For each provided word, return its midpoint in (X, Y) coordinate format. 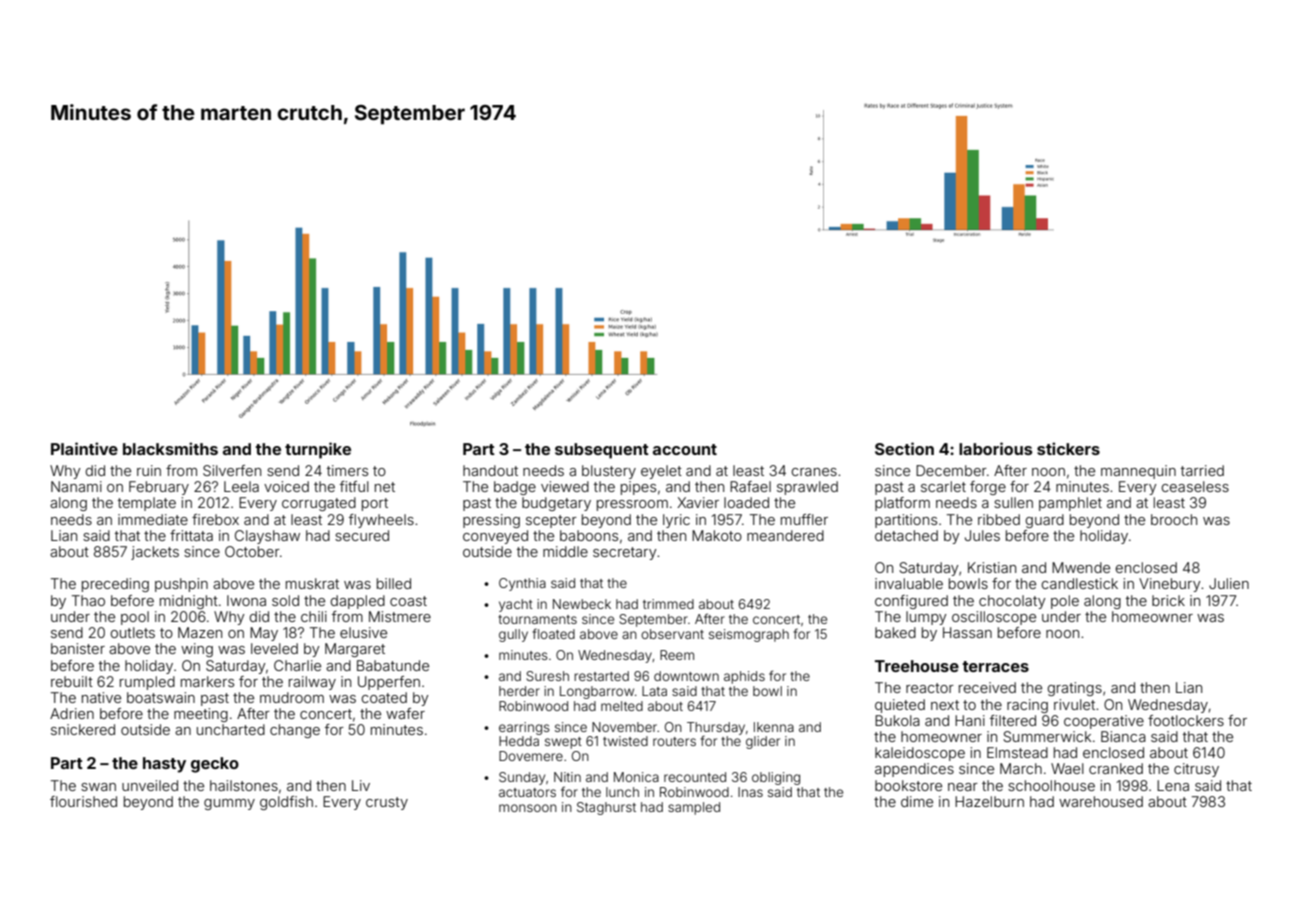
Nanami (76, 486)
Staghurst (606, 808)
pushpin (181, 585)
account (685, 449)
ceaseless (1195, 486)
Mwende (1081, 567)
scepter (551, 521)
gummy (229, 804)
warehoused (1101, 801)
